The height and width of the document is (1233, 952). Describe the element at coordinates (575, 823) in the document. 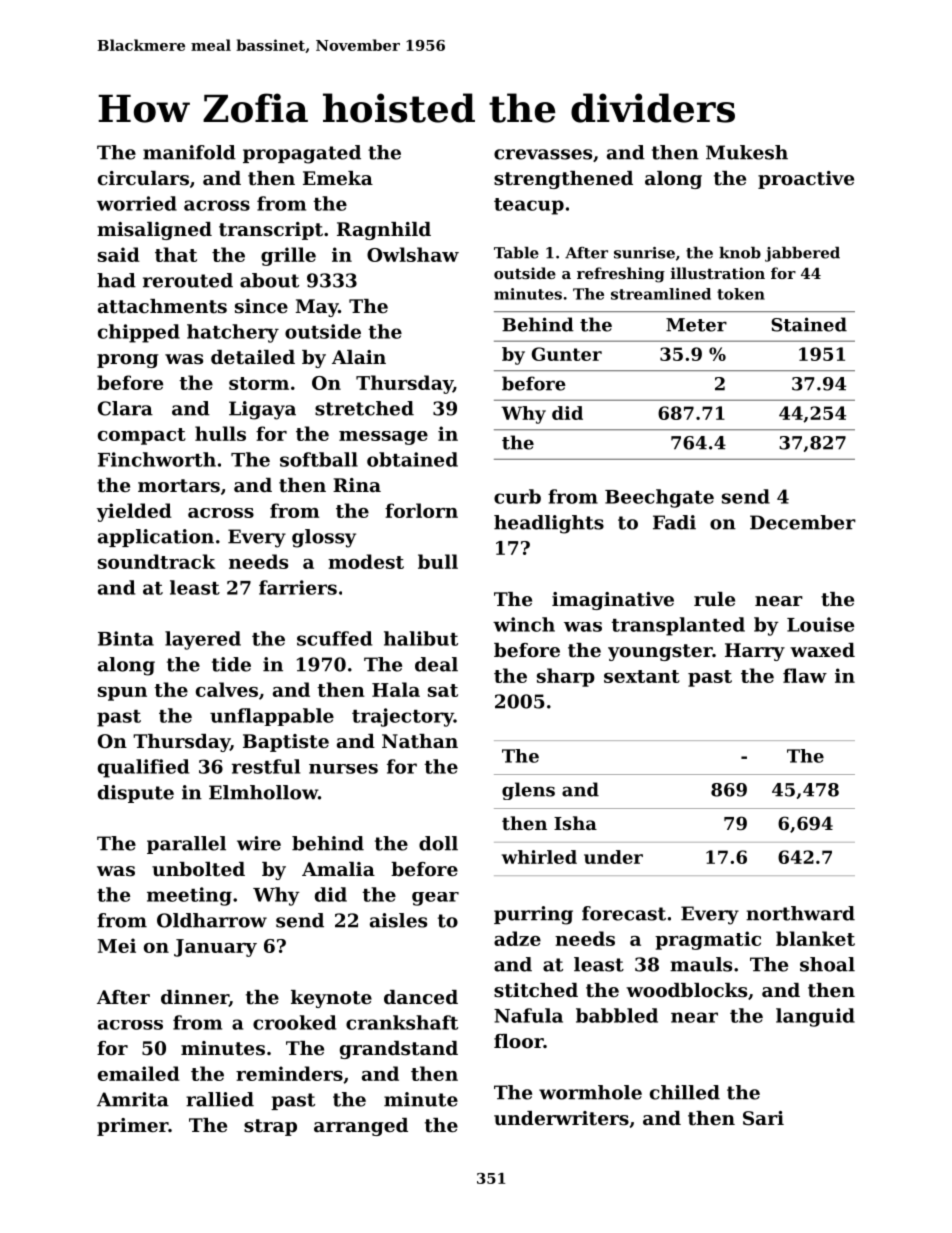

I see `Isha` at that location.
